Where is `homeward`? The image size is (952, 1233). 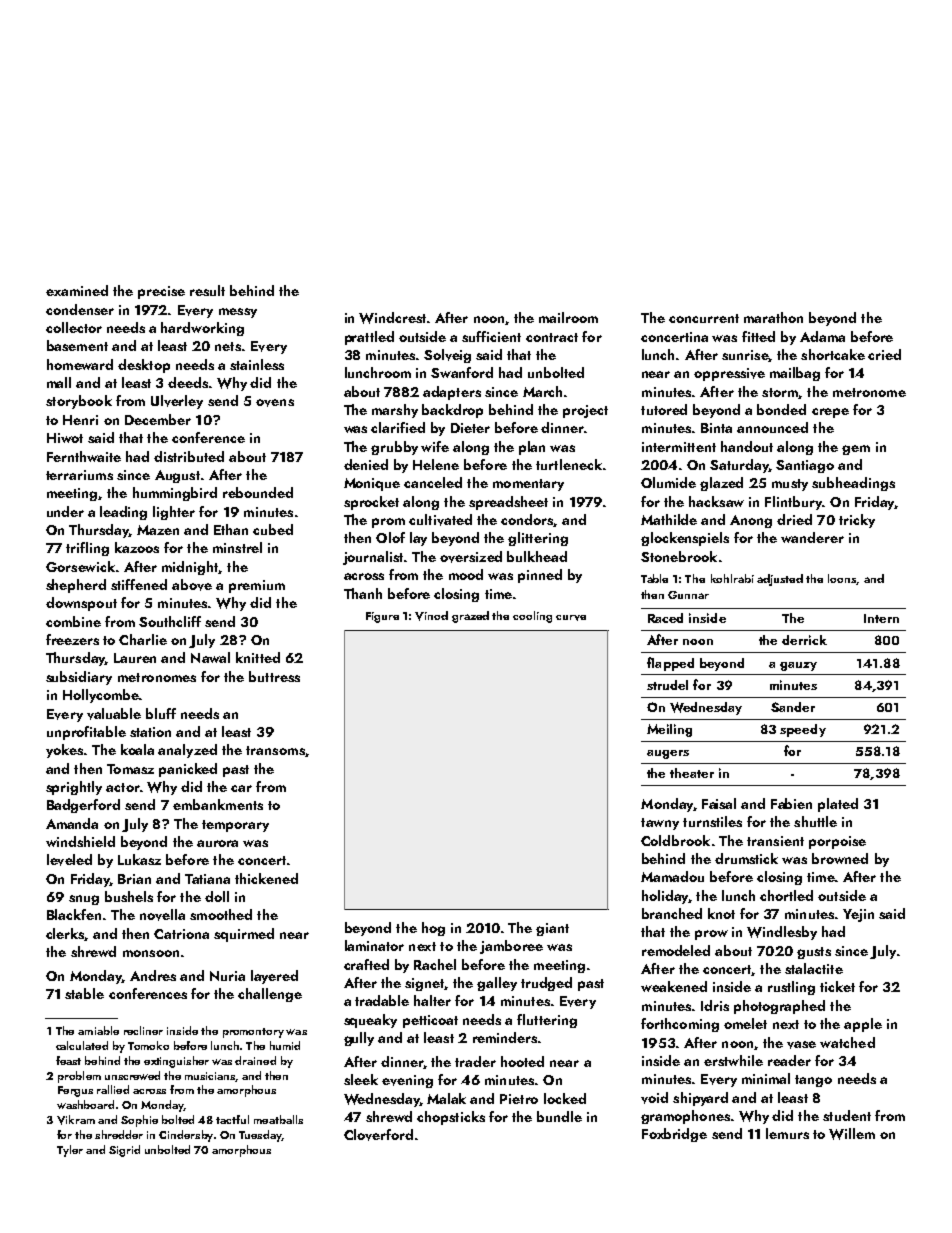
homeward is located at coordinates (80, 364).
